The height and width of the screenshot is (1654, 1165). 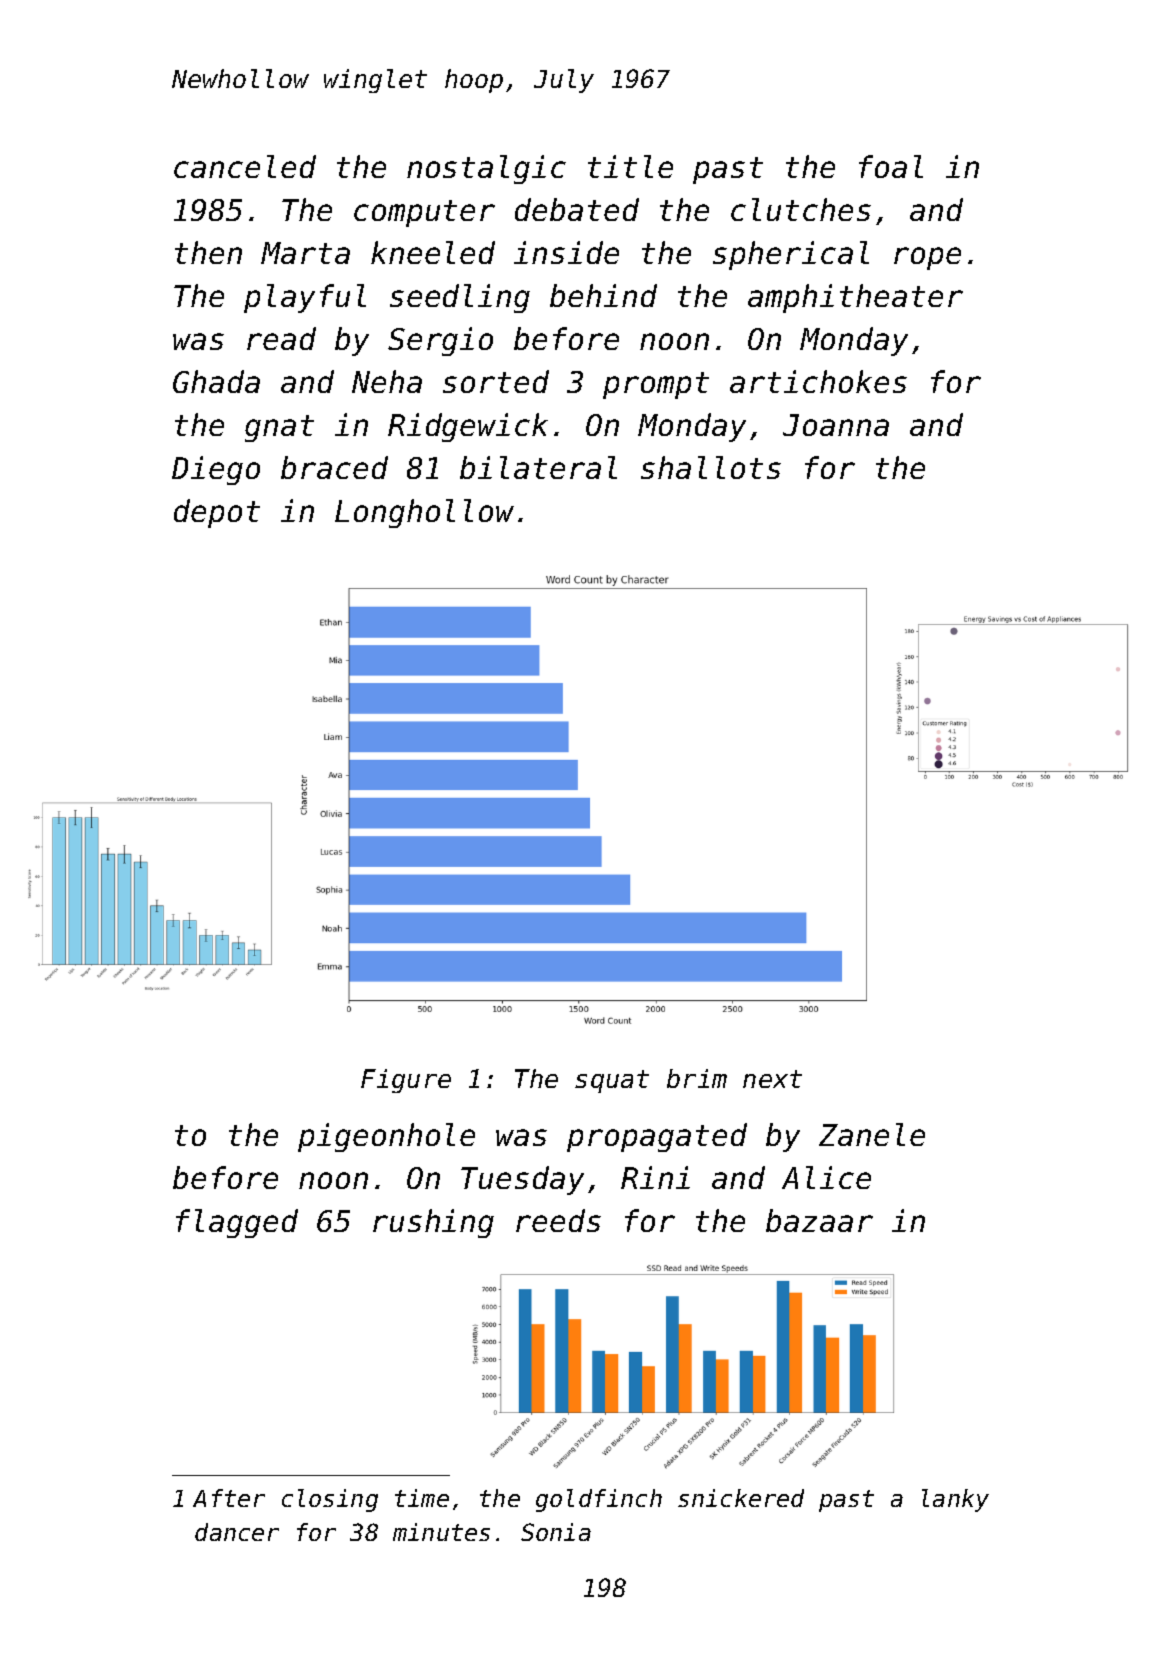 What do you see at coordinates (424, 513) in the screenshot?
I see `Longhollow` at bounding box center [424, 513].
